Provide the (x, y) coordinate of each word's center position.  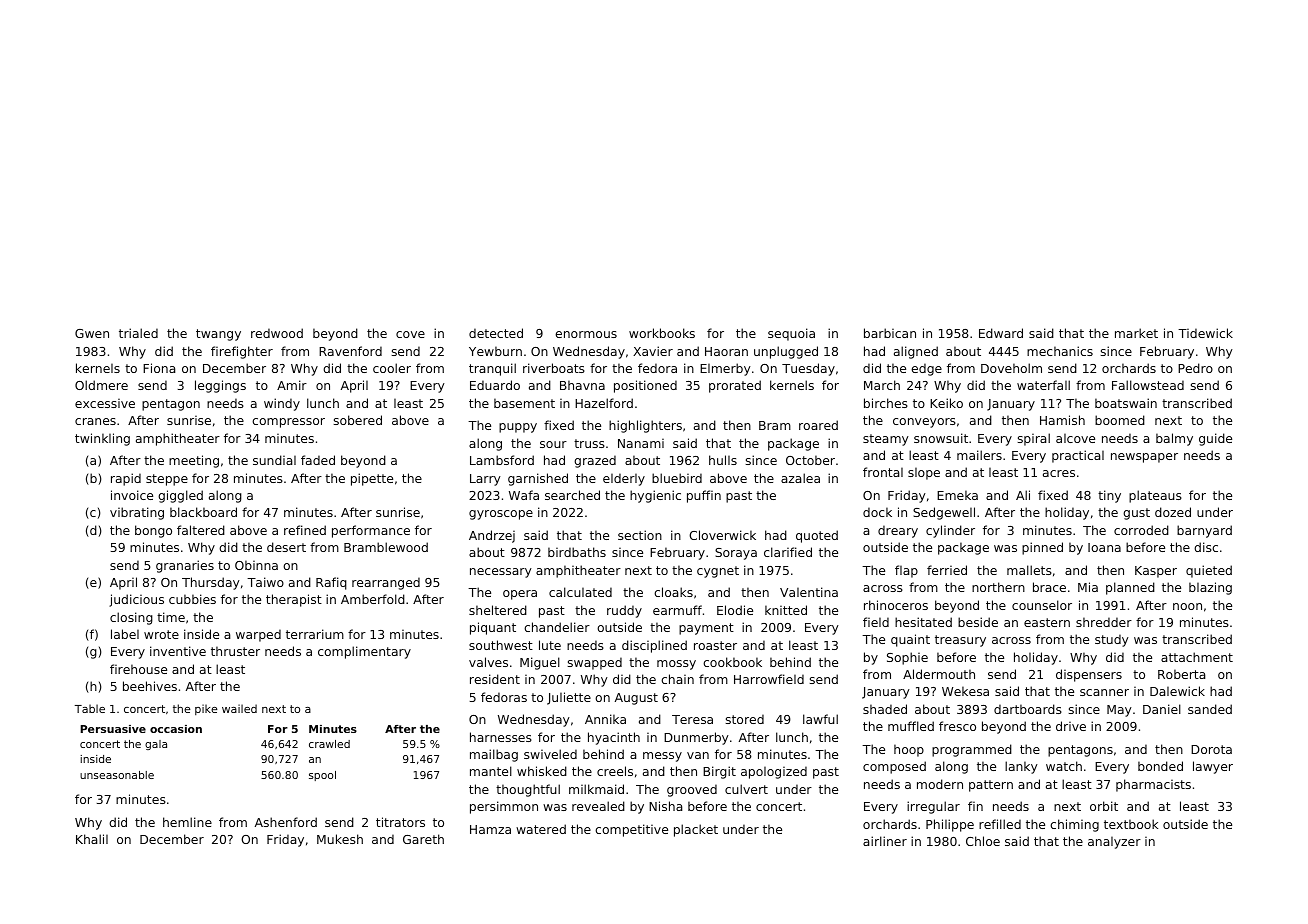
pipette (372, 479)
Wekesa (965, 691)
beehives (150, 686)
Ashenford (286, 822)
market (1136, 333)
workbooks (662, 333)
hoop (909, 750)
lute (550, 645)
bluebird (677, 478)
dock (877, 512)
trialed (138, 333)
